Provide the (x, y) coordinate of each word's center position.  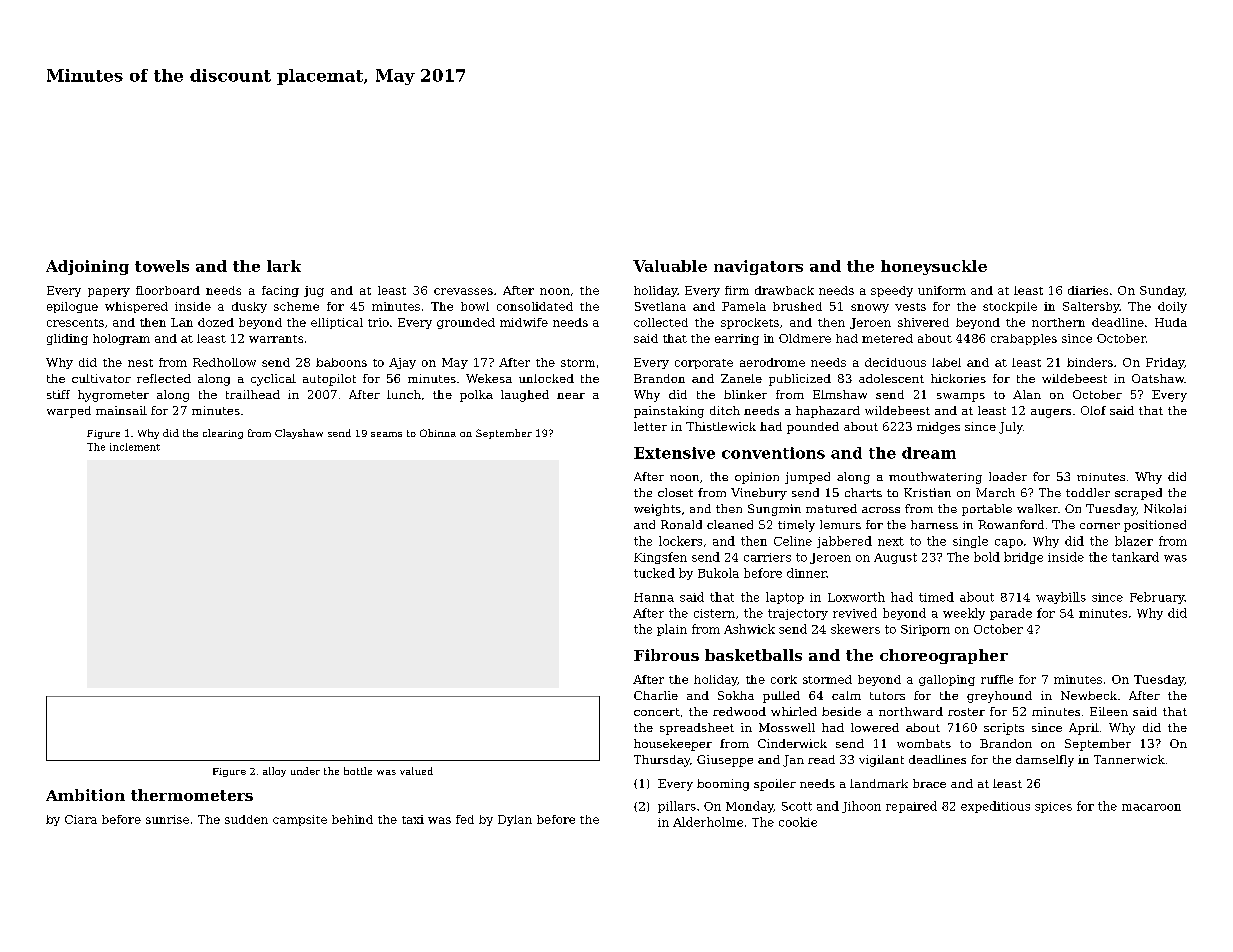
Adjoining (87, 267)
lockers (680, 541)
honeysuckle (934, 267)
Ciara (81, 819)
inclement (135, 447)
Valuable (670, 266)
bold (987, 557)
